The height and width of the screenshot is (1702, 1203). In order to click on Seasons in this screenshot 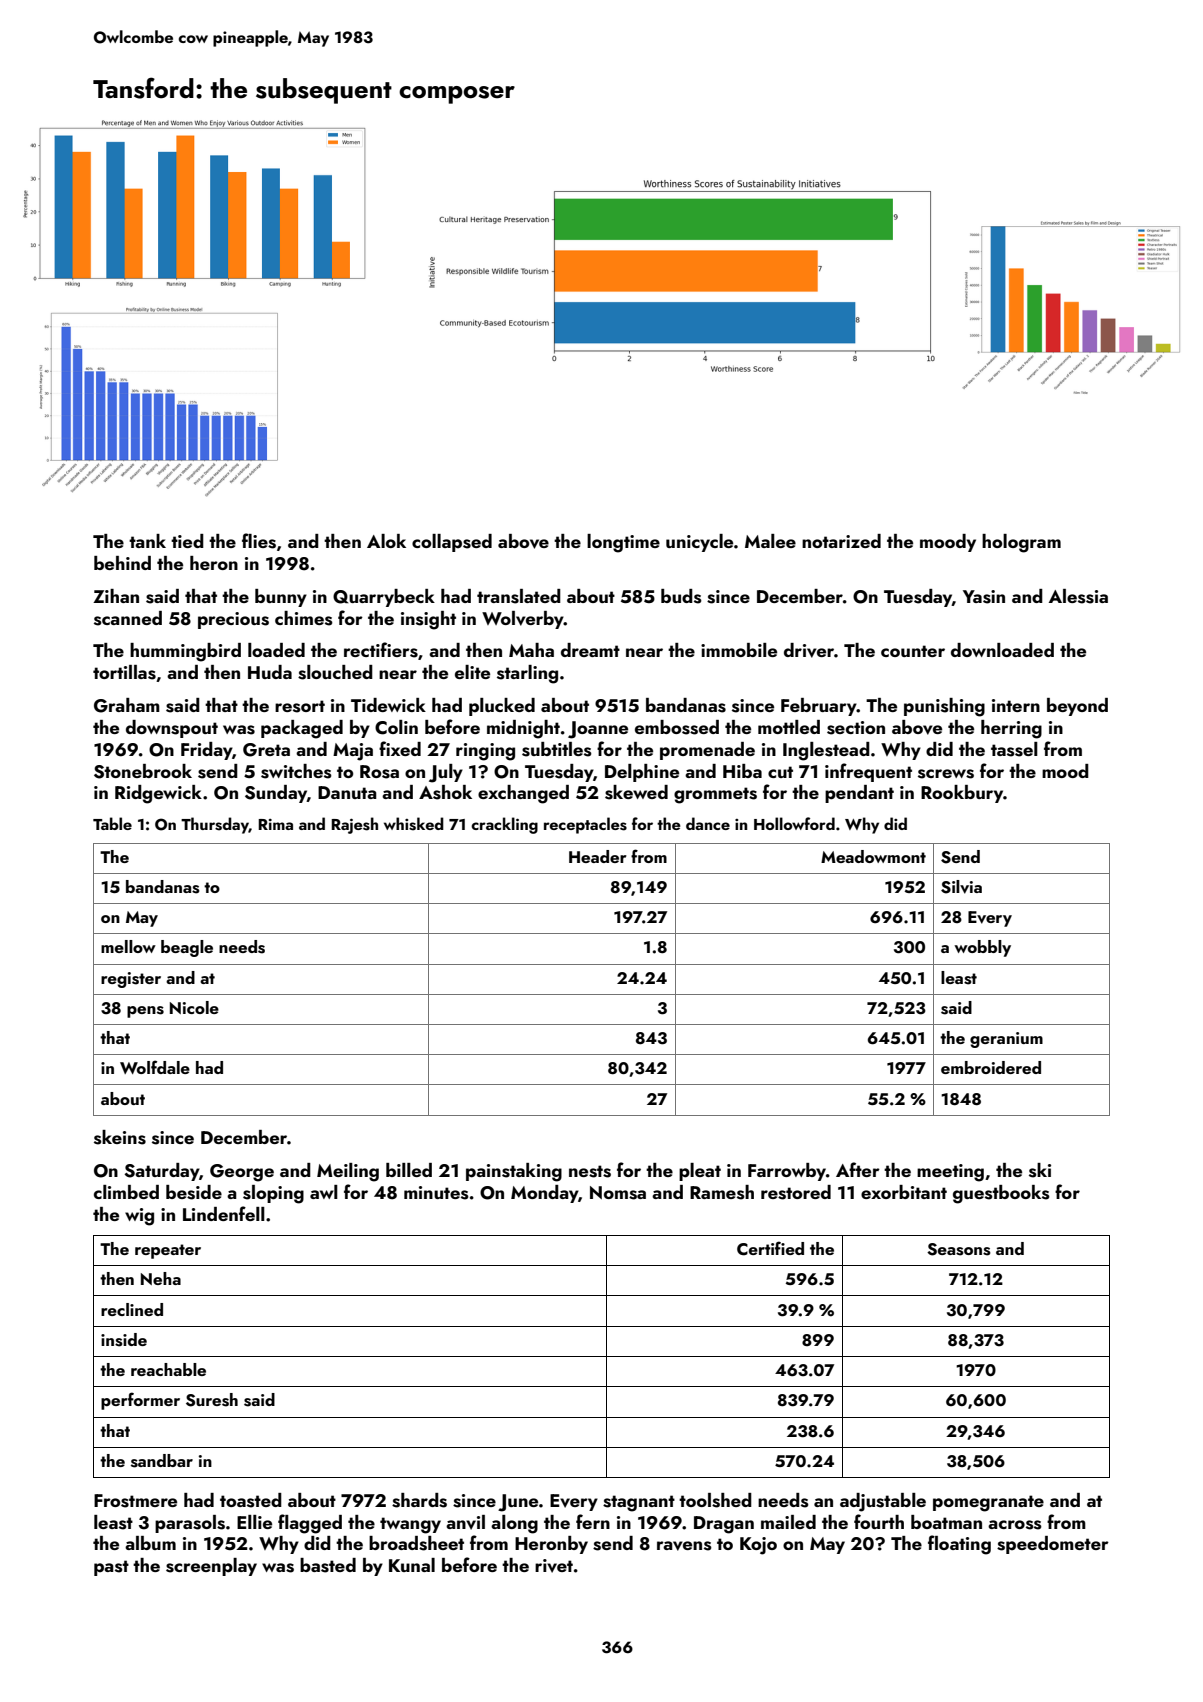, I will do `click(959, 1249)`.
